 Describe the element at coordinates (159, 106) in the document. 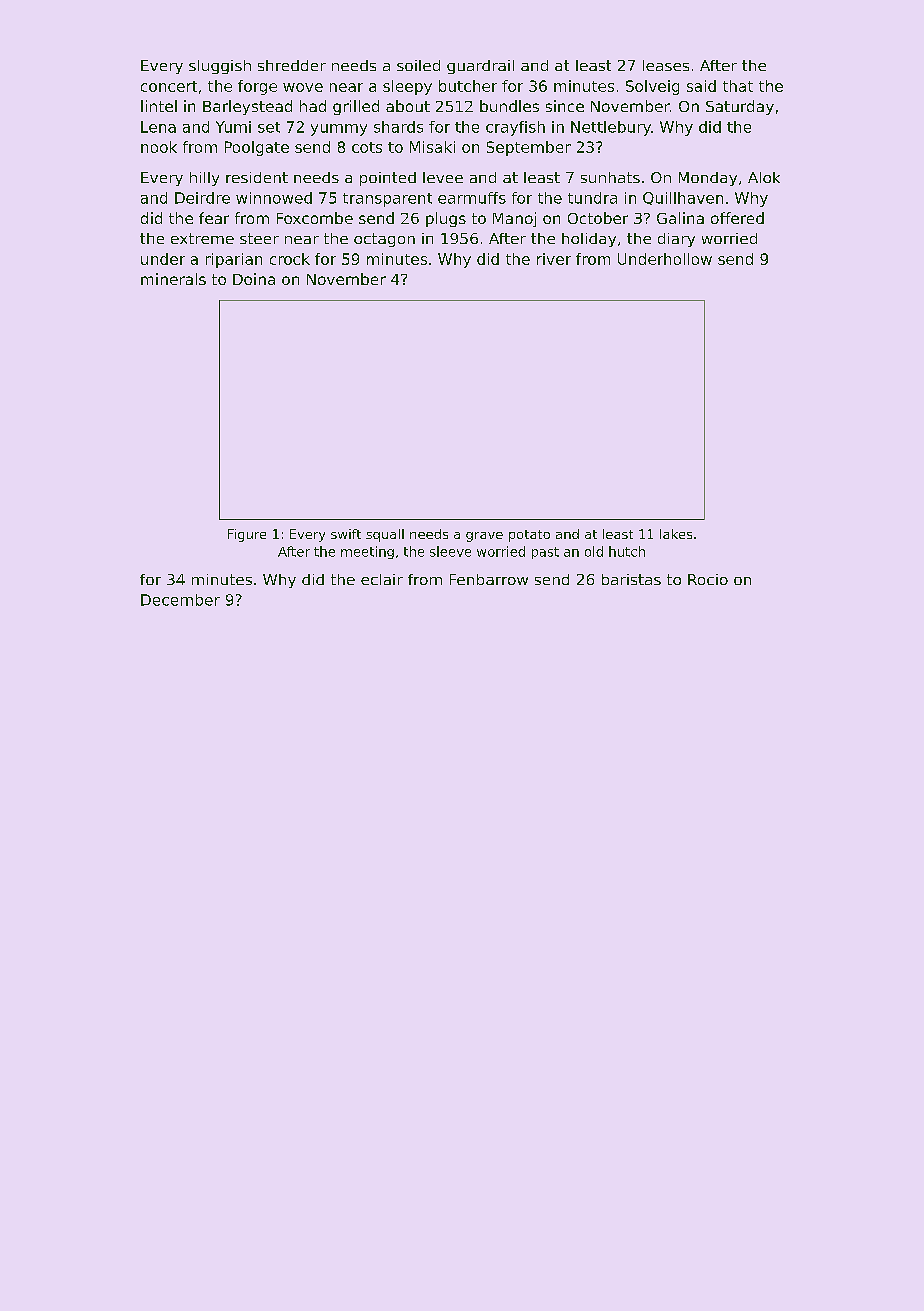

I see `lintel` at that location.
